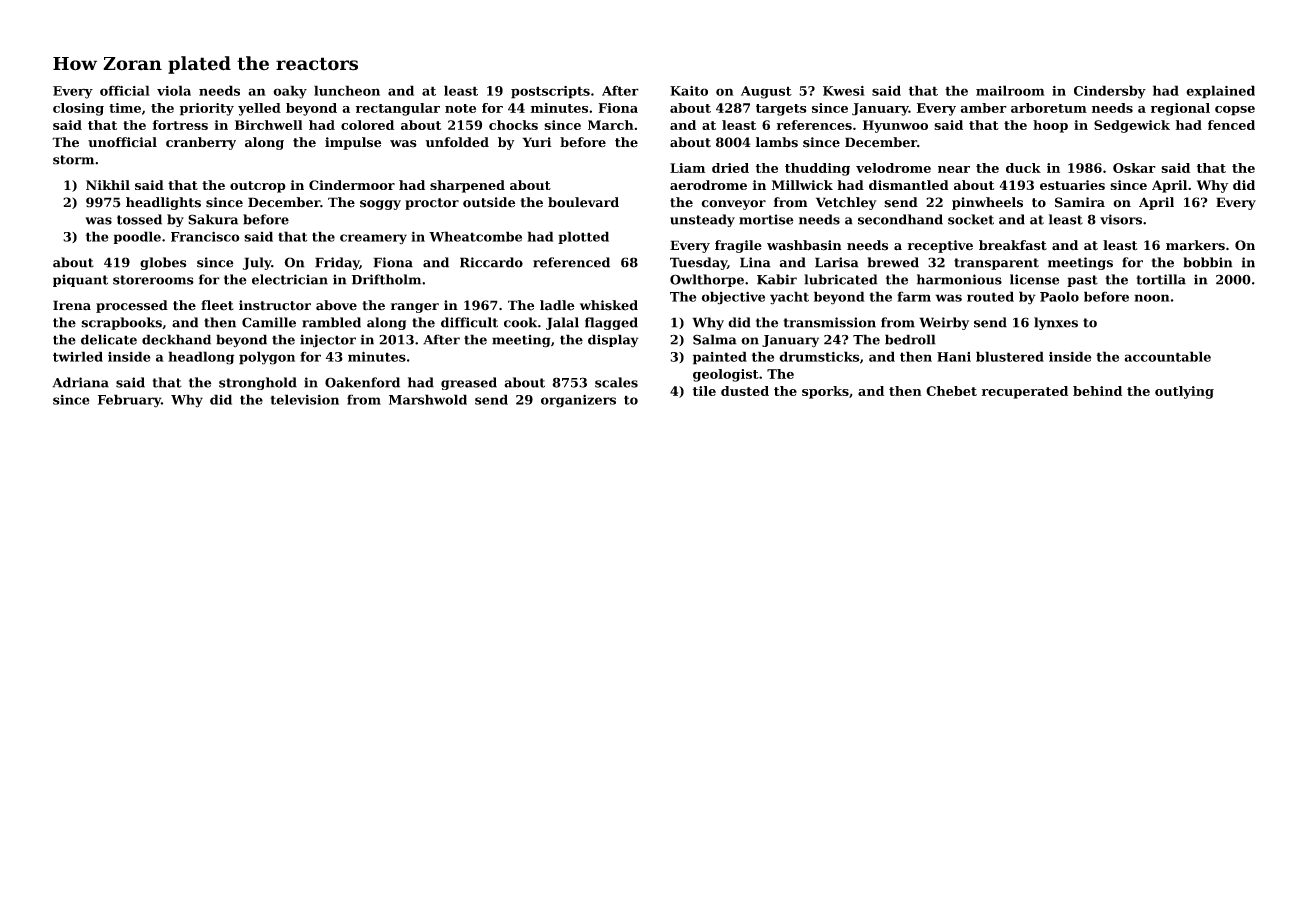  What do you see at coordinates (611, 323) in the image?
I see `flagged` at bounding box center [611, 323].
